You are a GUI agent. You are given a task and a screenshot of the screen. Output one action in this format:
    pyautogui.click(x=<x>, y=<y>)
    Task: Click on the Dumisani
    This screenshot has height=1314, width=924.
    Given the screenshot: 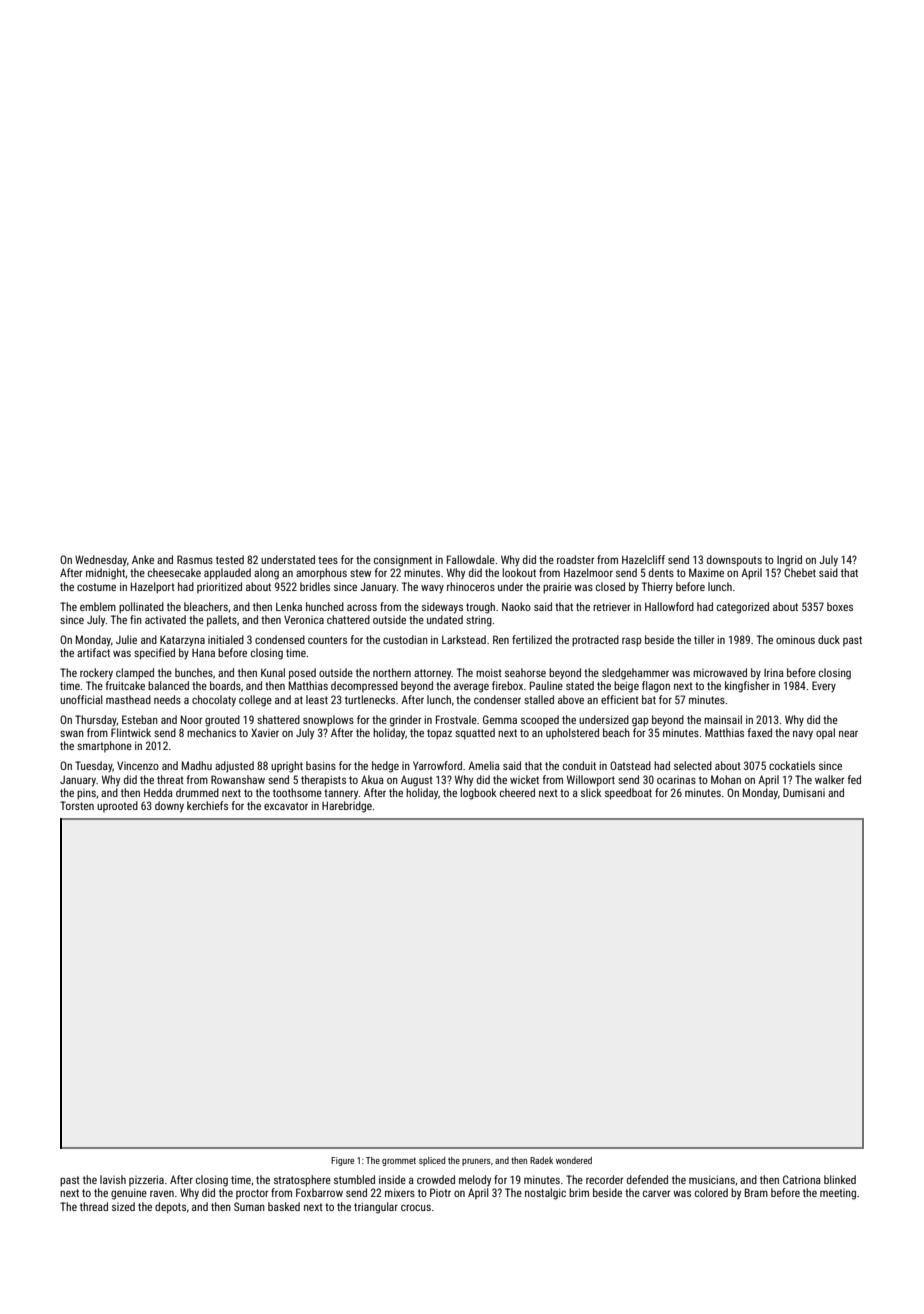 What is the action you would take?
    pyautogui.click(x=804, y=792)
